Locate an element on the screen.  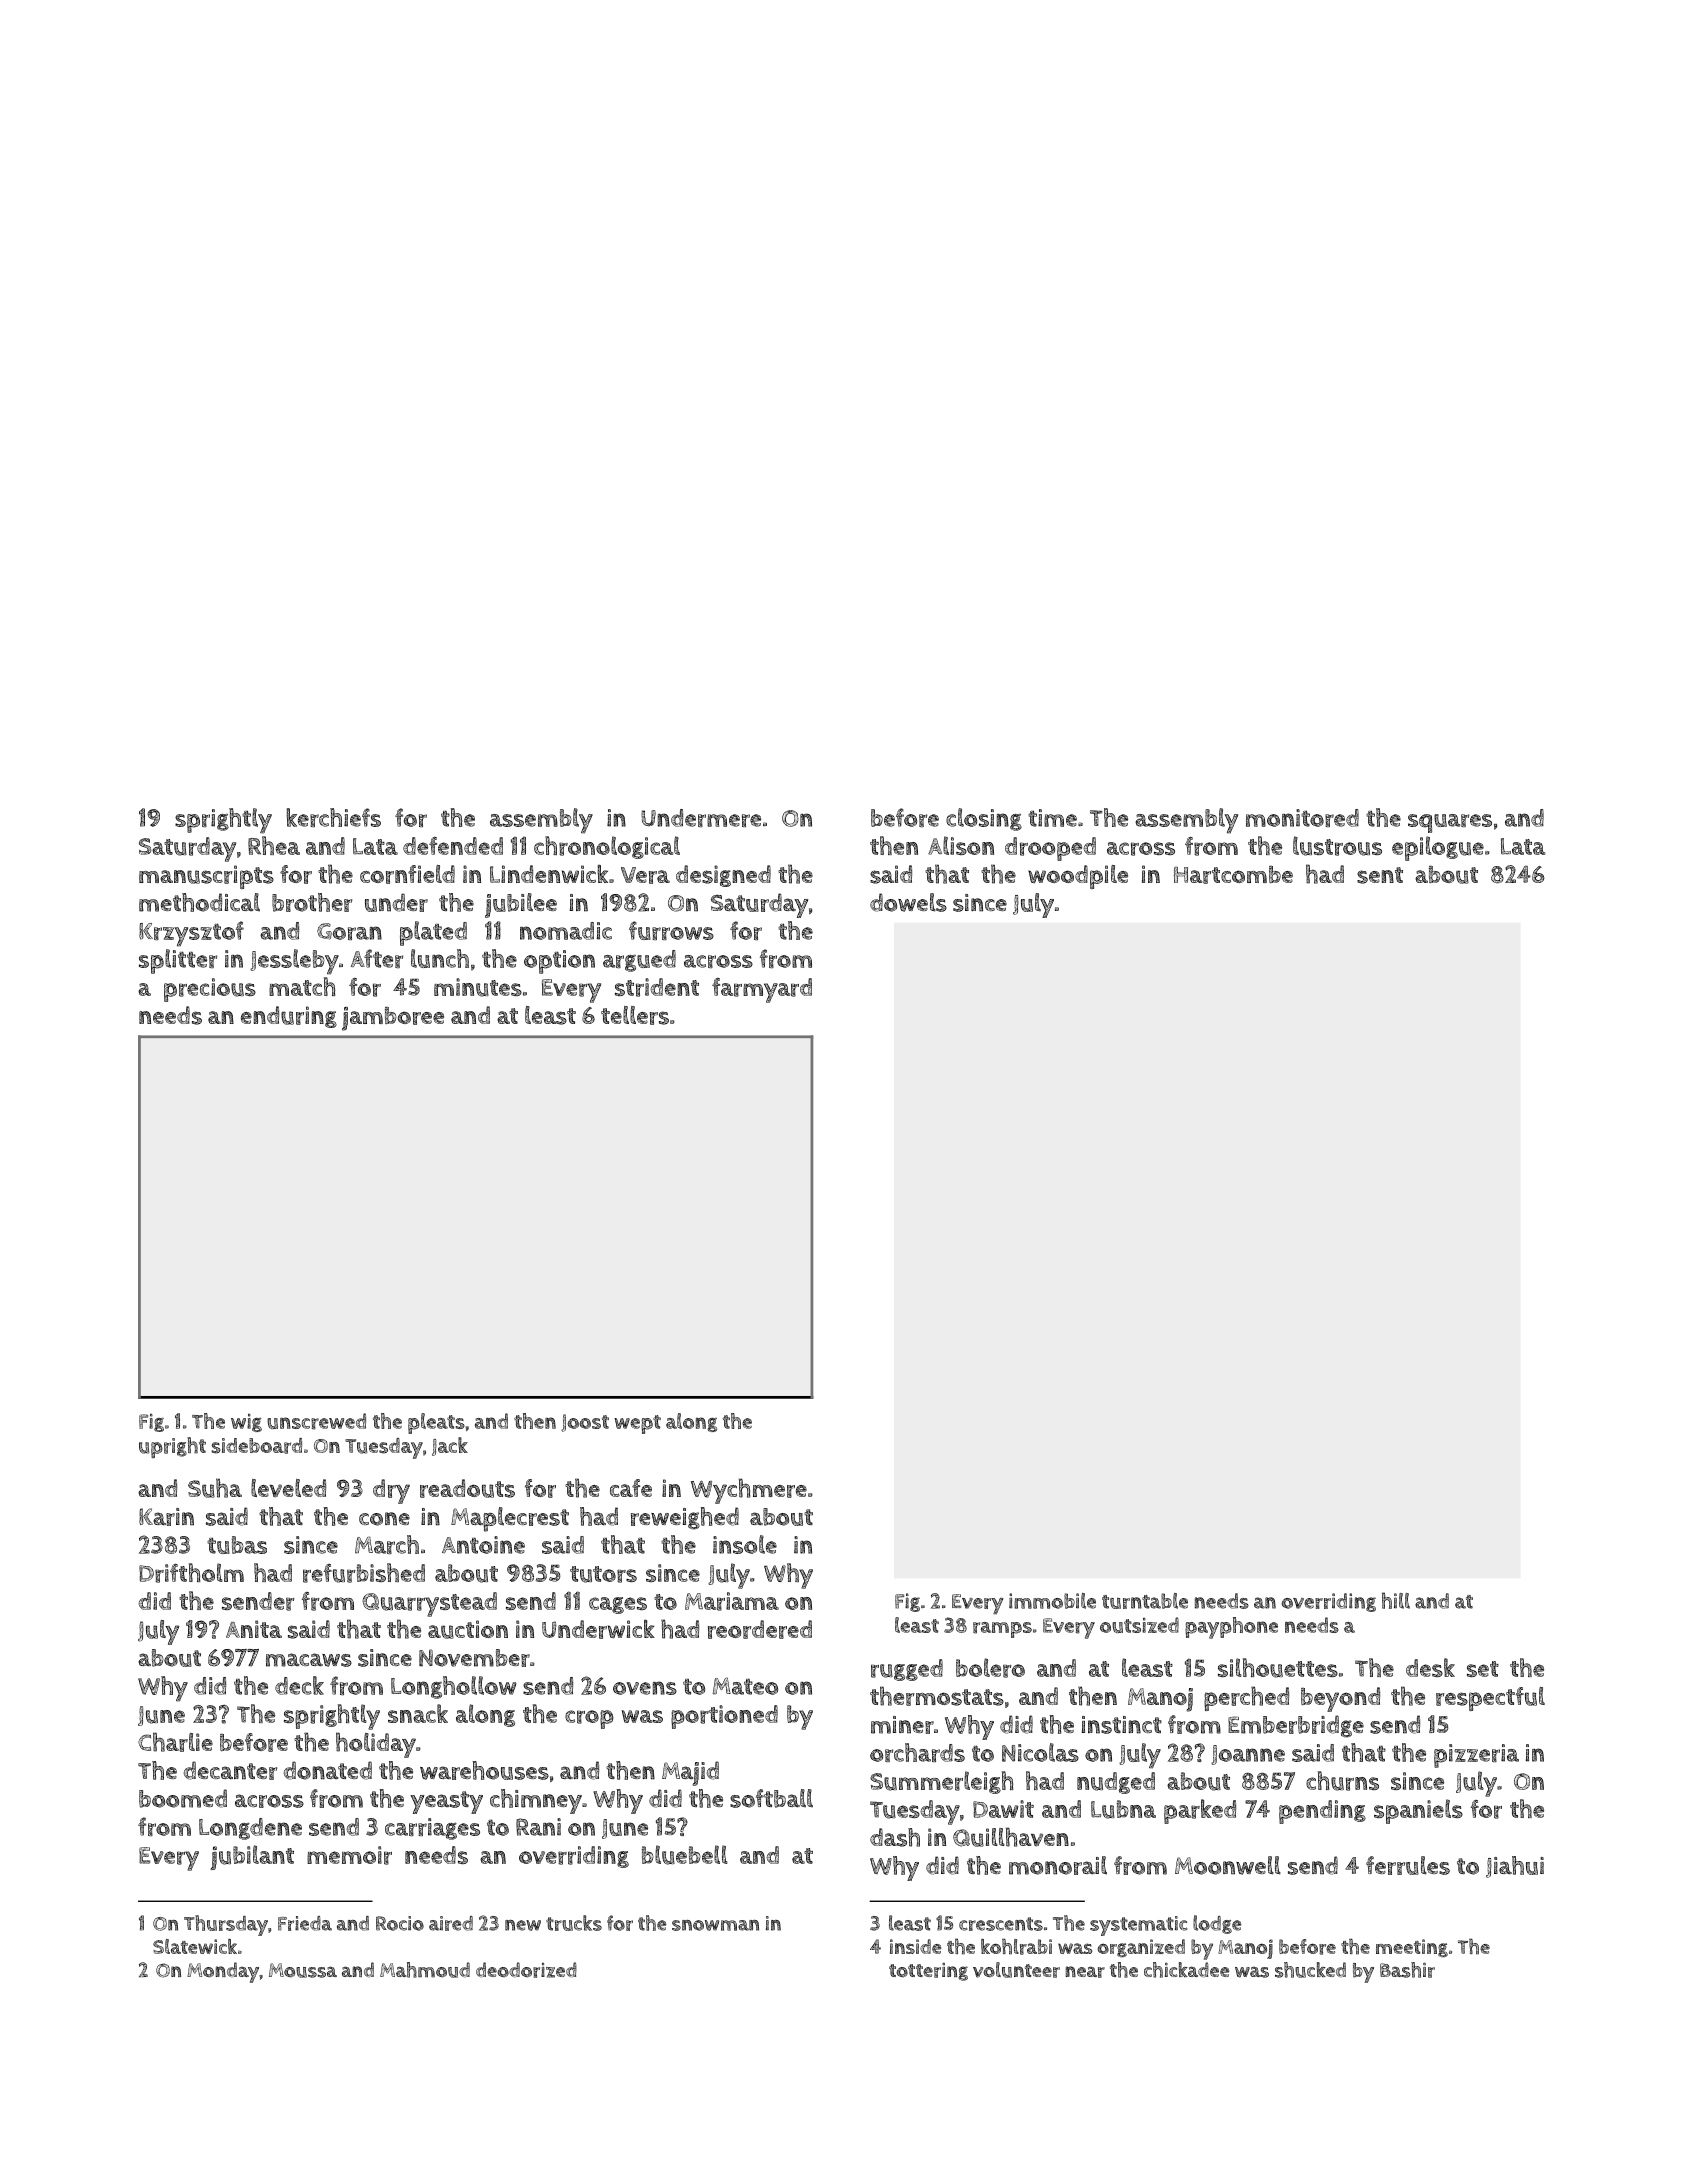
closing is located at coordinates (984, 819).
